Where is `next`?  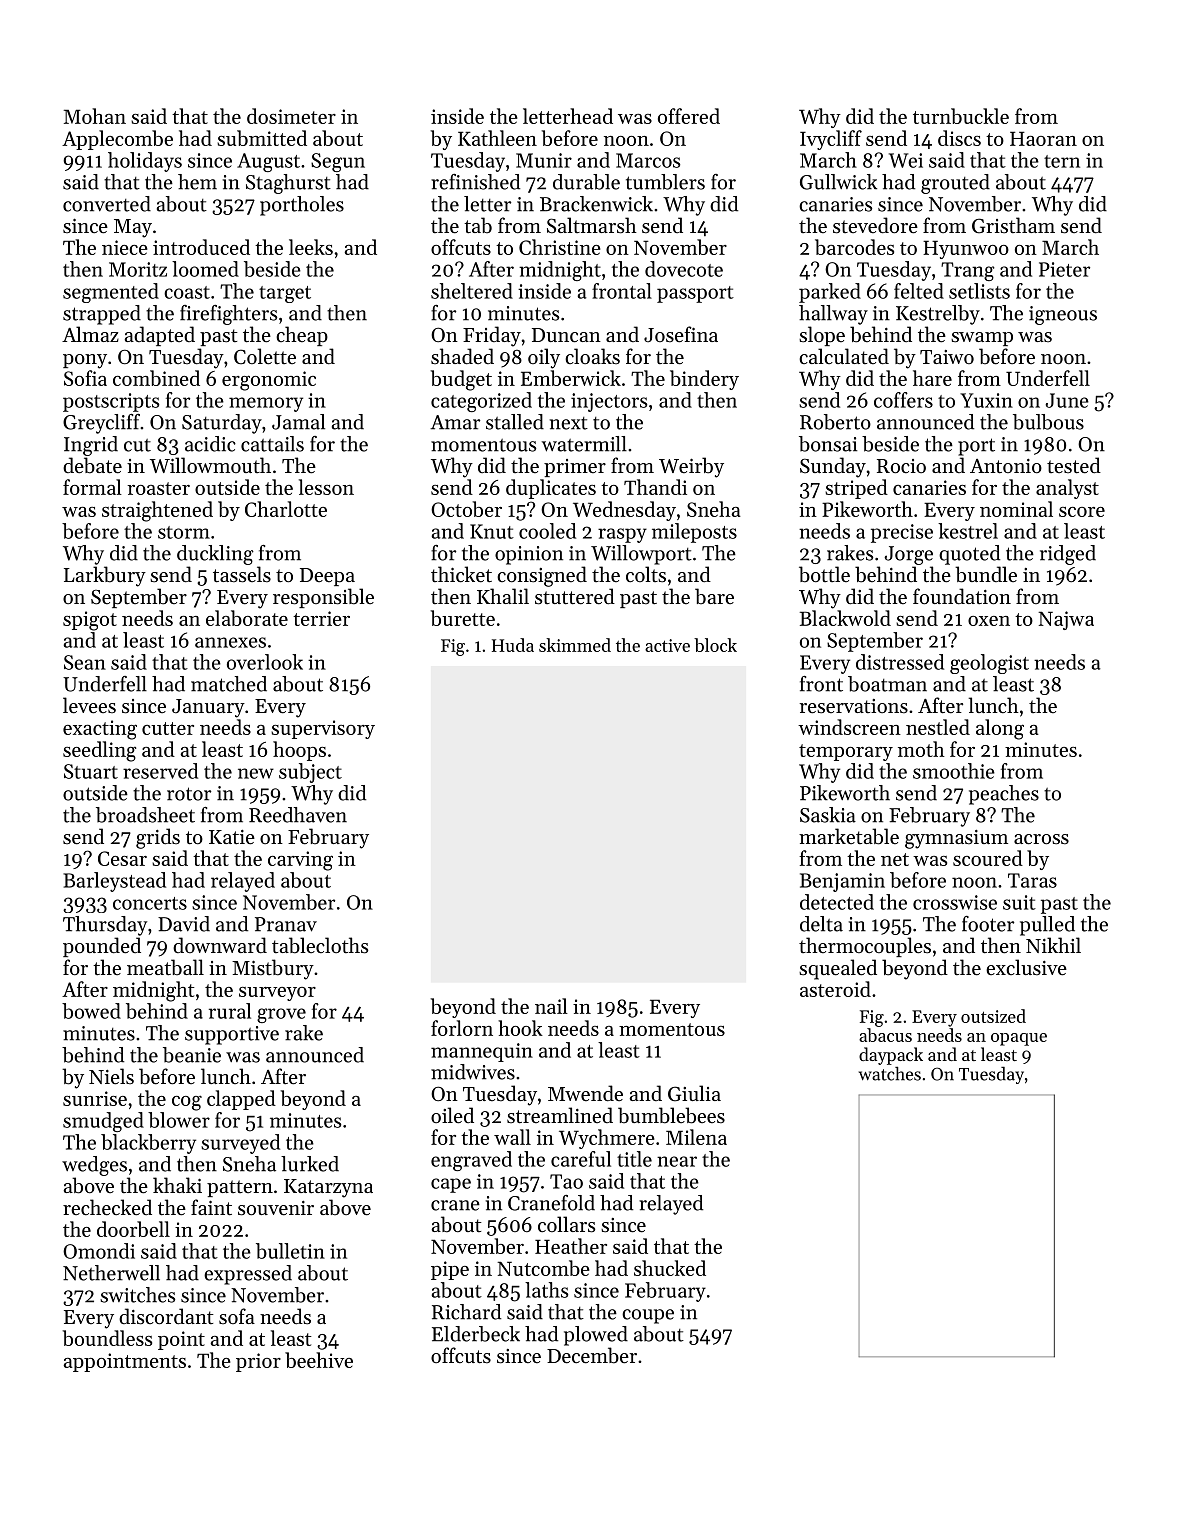 next is located at coordinates (569, 423).
